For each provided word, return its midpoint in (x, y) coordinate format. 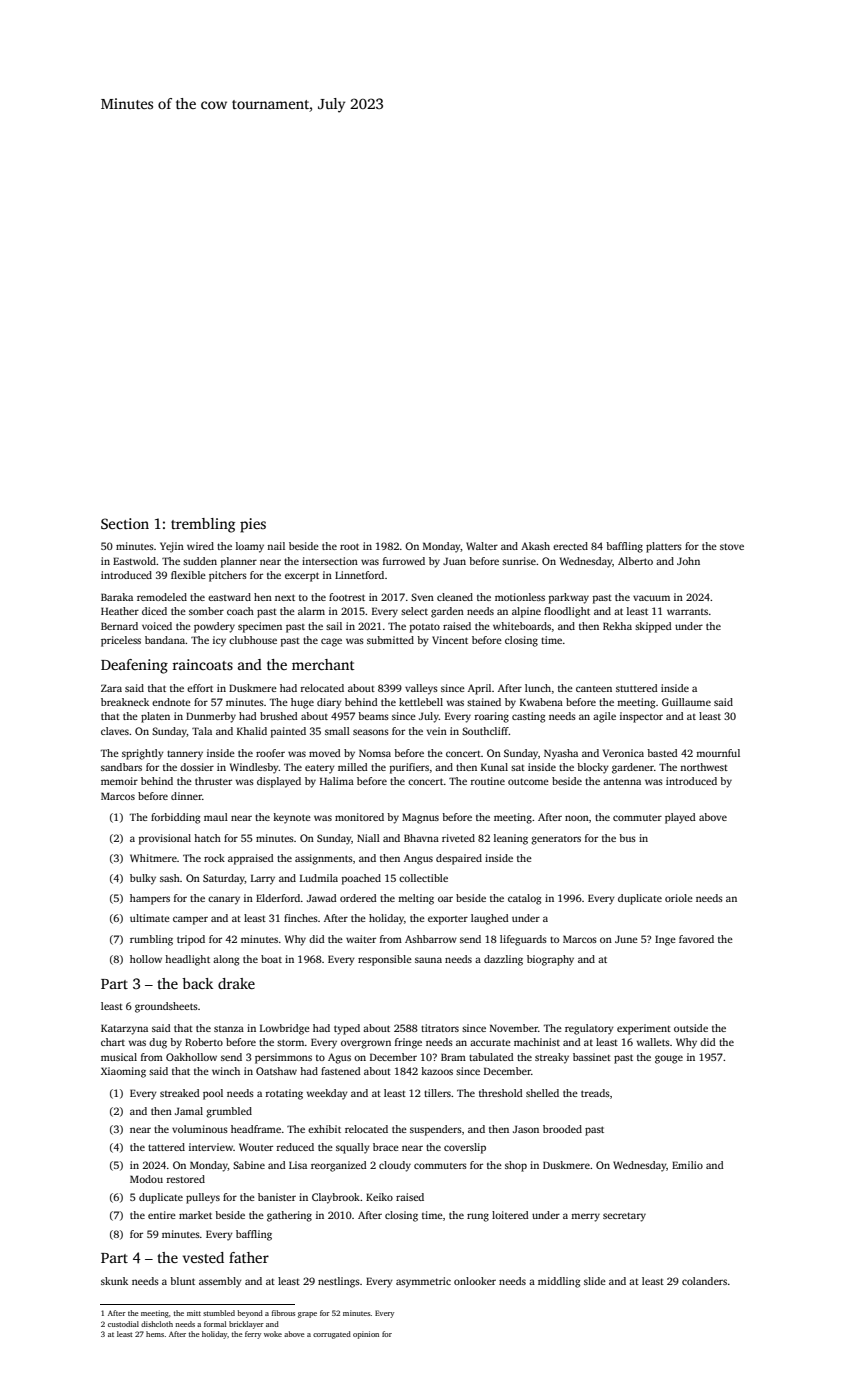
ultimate (150, 918)
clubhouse (253, 640)
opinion (366, 1335)
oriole (679, 898)
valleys (421, 689)
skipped (653, 627)
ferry (253, 1335)
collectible (423, 878)
